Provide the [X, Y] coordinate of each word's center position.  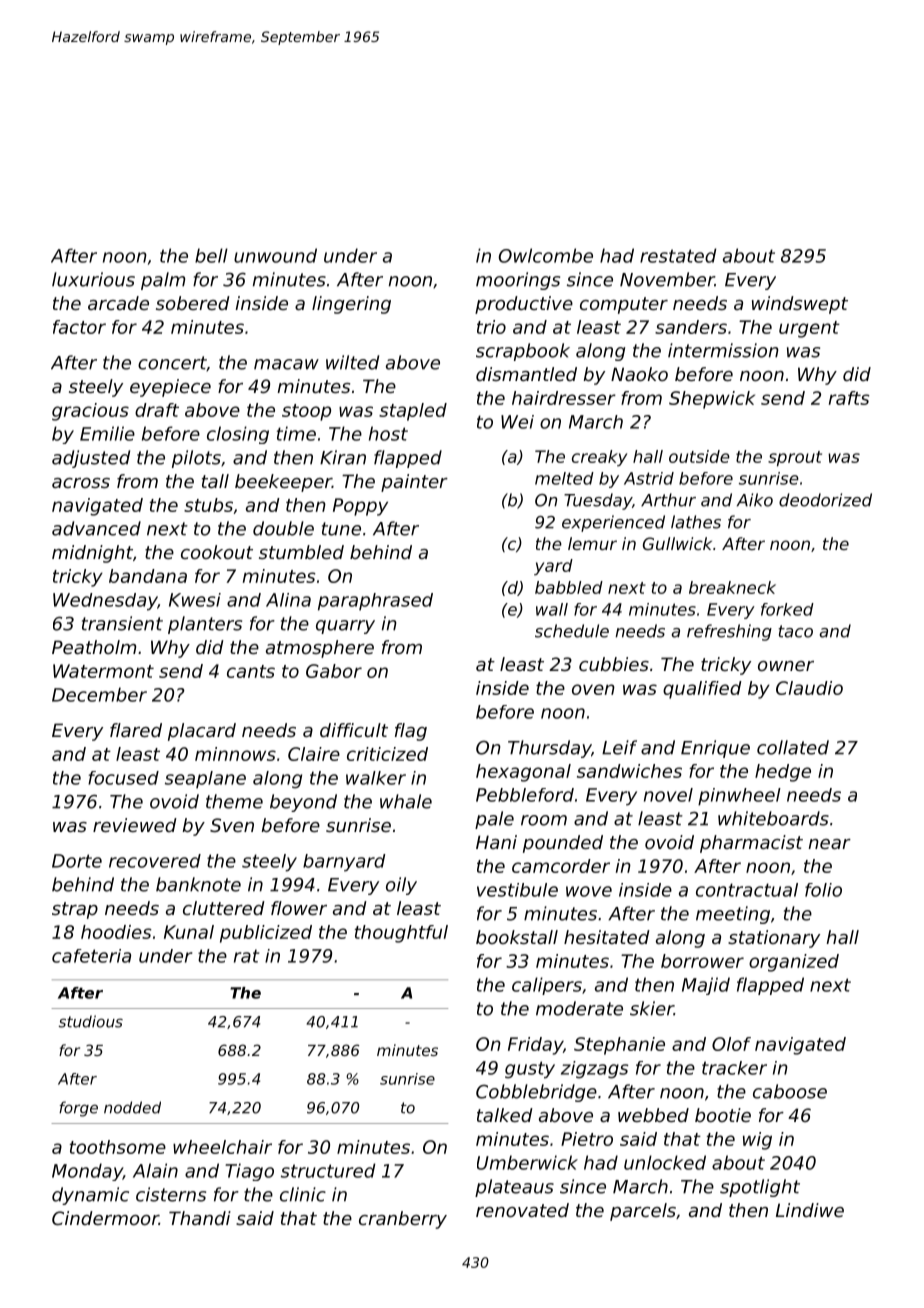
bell [211, 255]
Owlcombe [546, 255]
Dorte [77, 861]
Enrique [715, 749]
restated [678, 255]
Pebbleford [525, 795]
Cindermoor [105, 1218]
